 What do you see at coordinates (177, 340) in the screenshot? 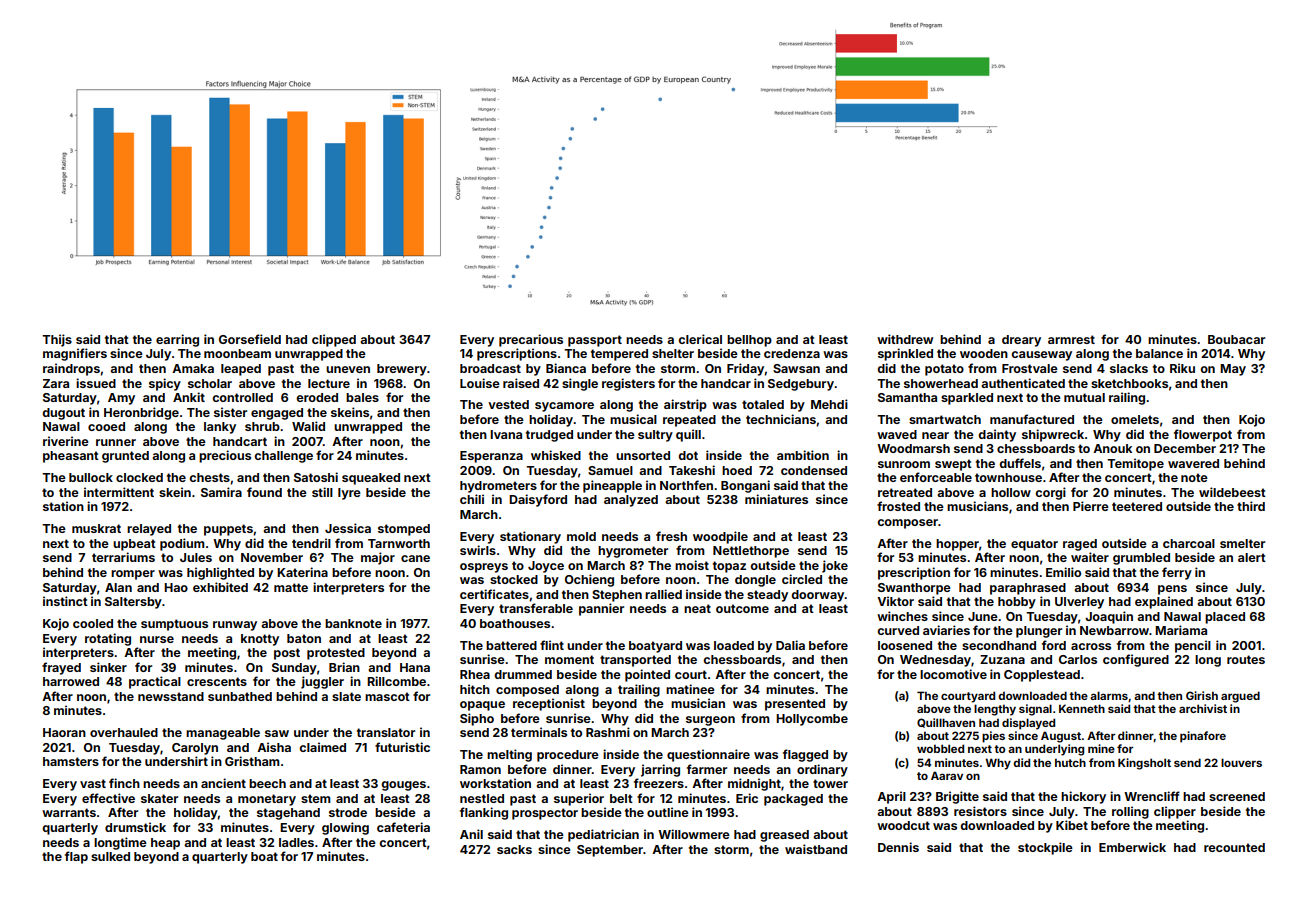
I see `earring` at bounding box center [177, 340].
